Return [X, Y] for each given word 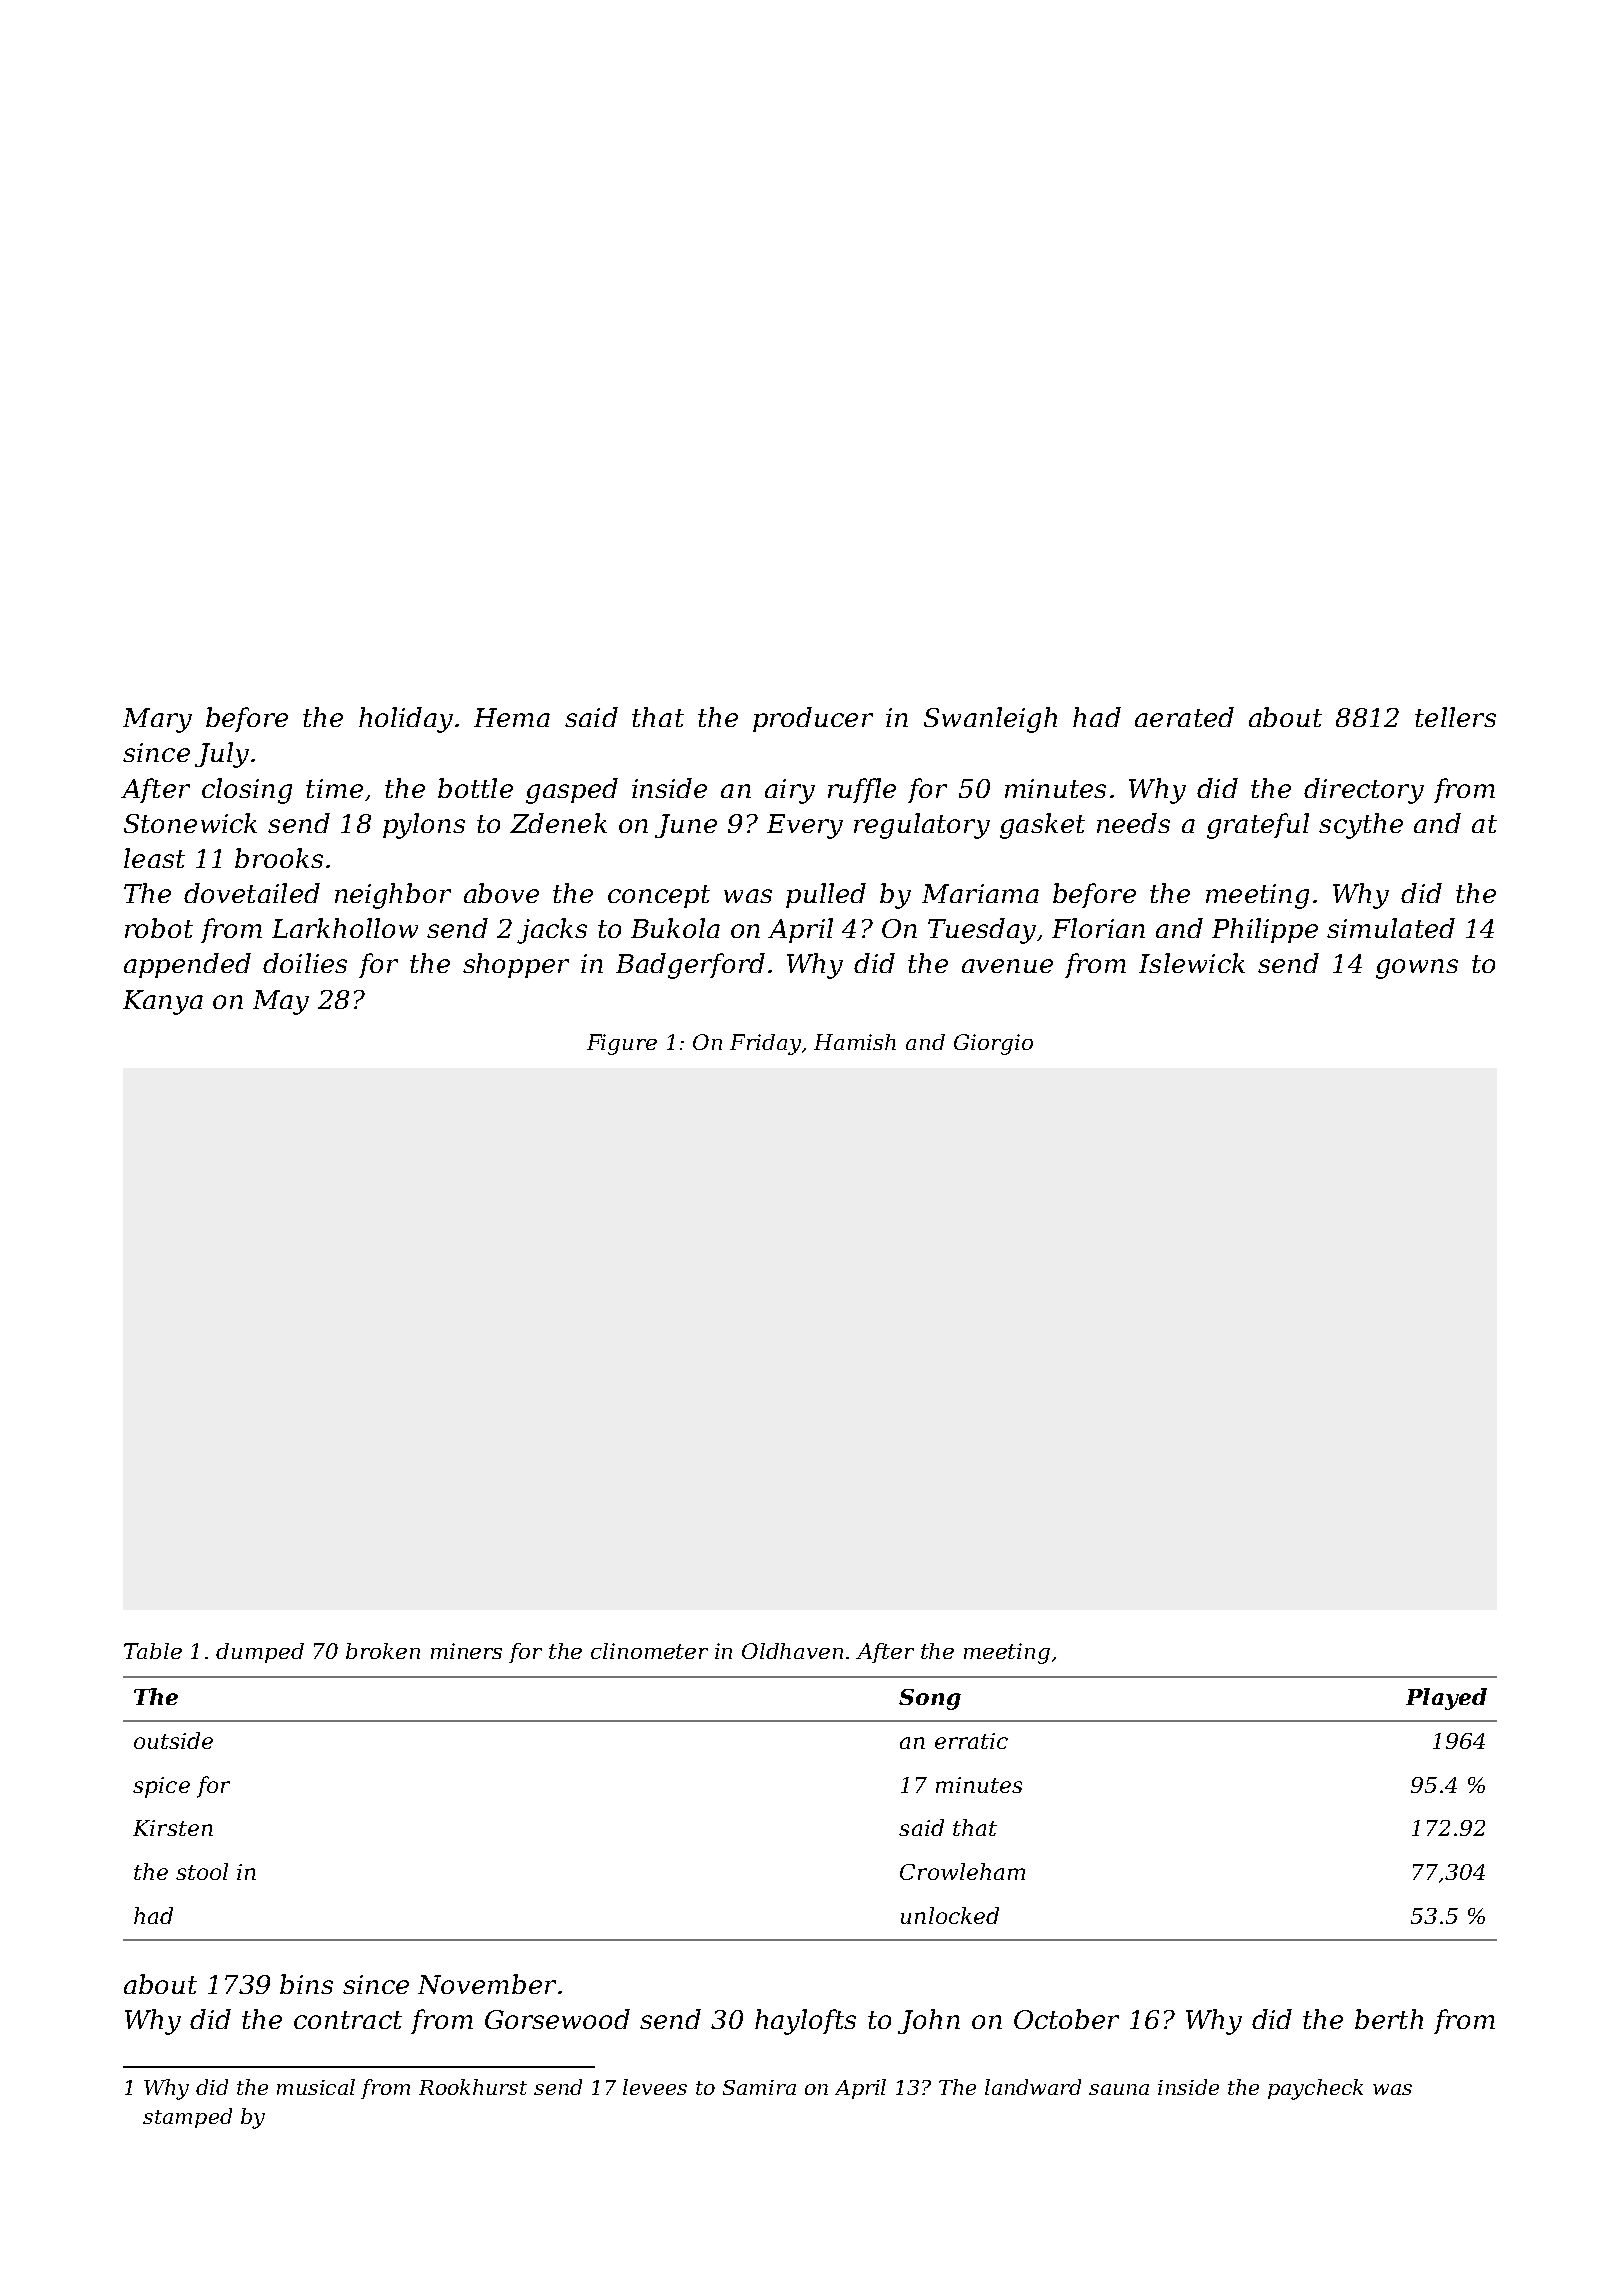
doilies [305, 963]
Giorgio [993, 1044]
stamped [187, 2118]
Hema [512, 717]
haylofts [805, 2022]
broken [383, 1651]
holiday [406, 720]
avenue [1007, 966]
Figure [622, 1044]
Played [1446, 1699]
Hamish [855, 1042]
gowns [1417, 969]
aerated [1184, 717]
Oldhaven [792, 1651]
